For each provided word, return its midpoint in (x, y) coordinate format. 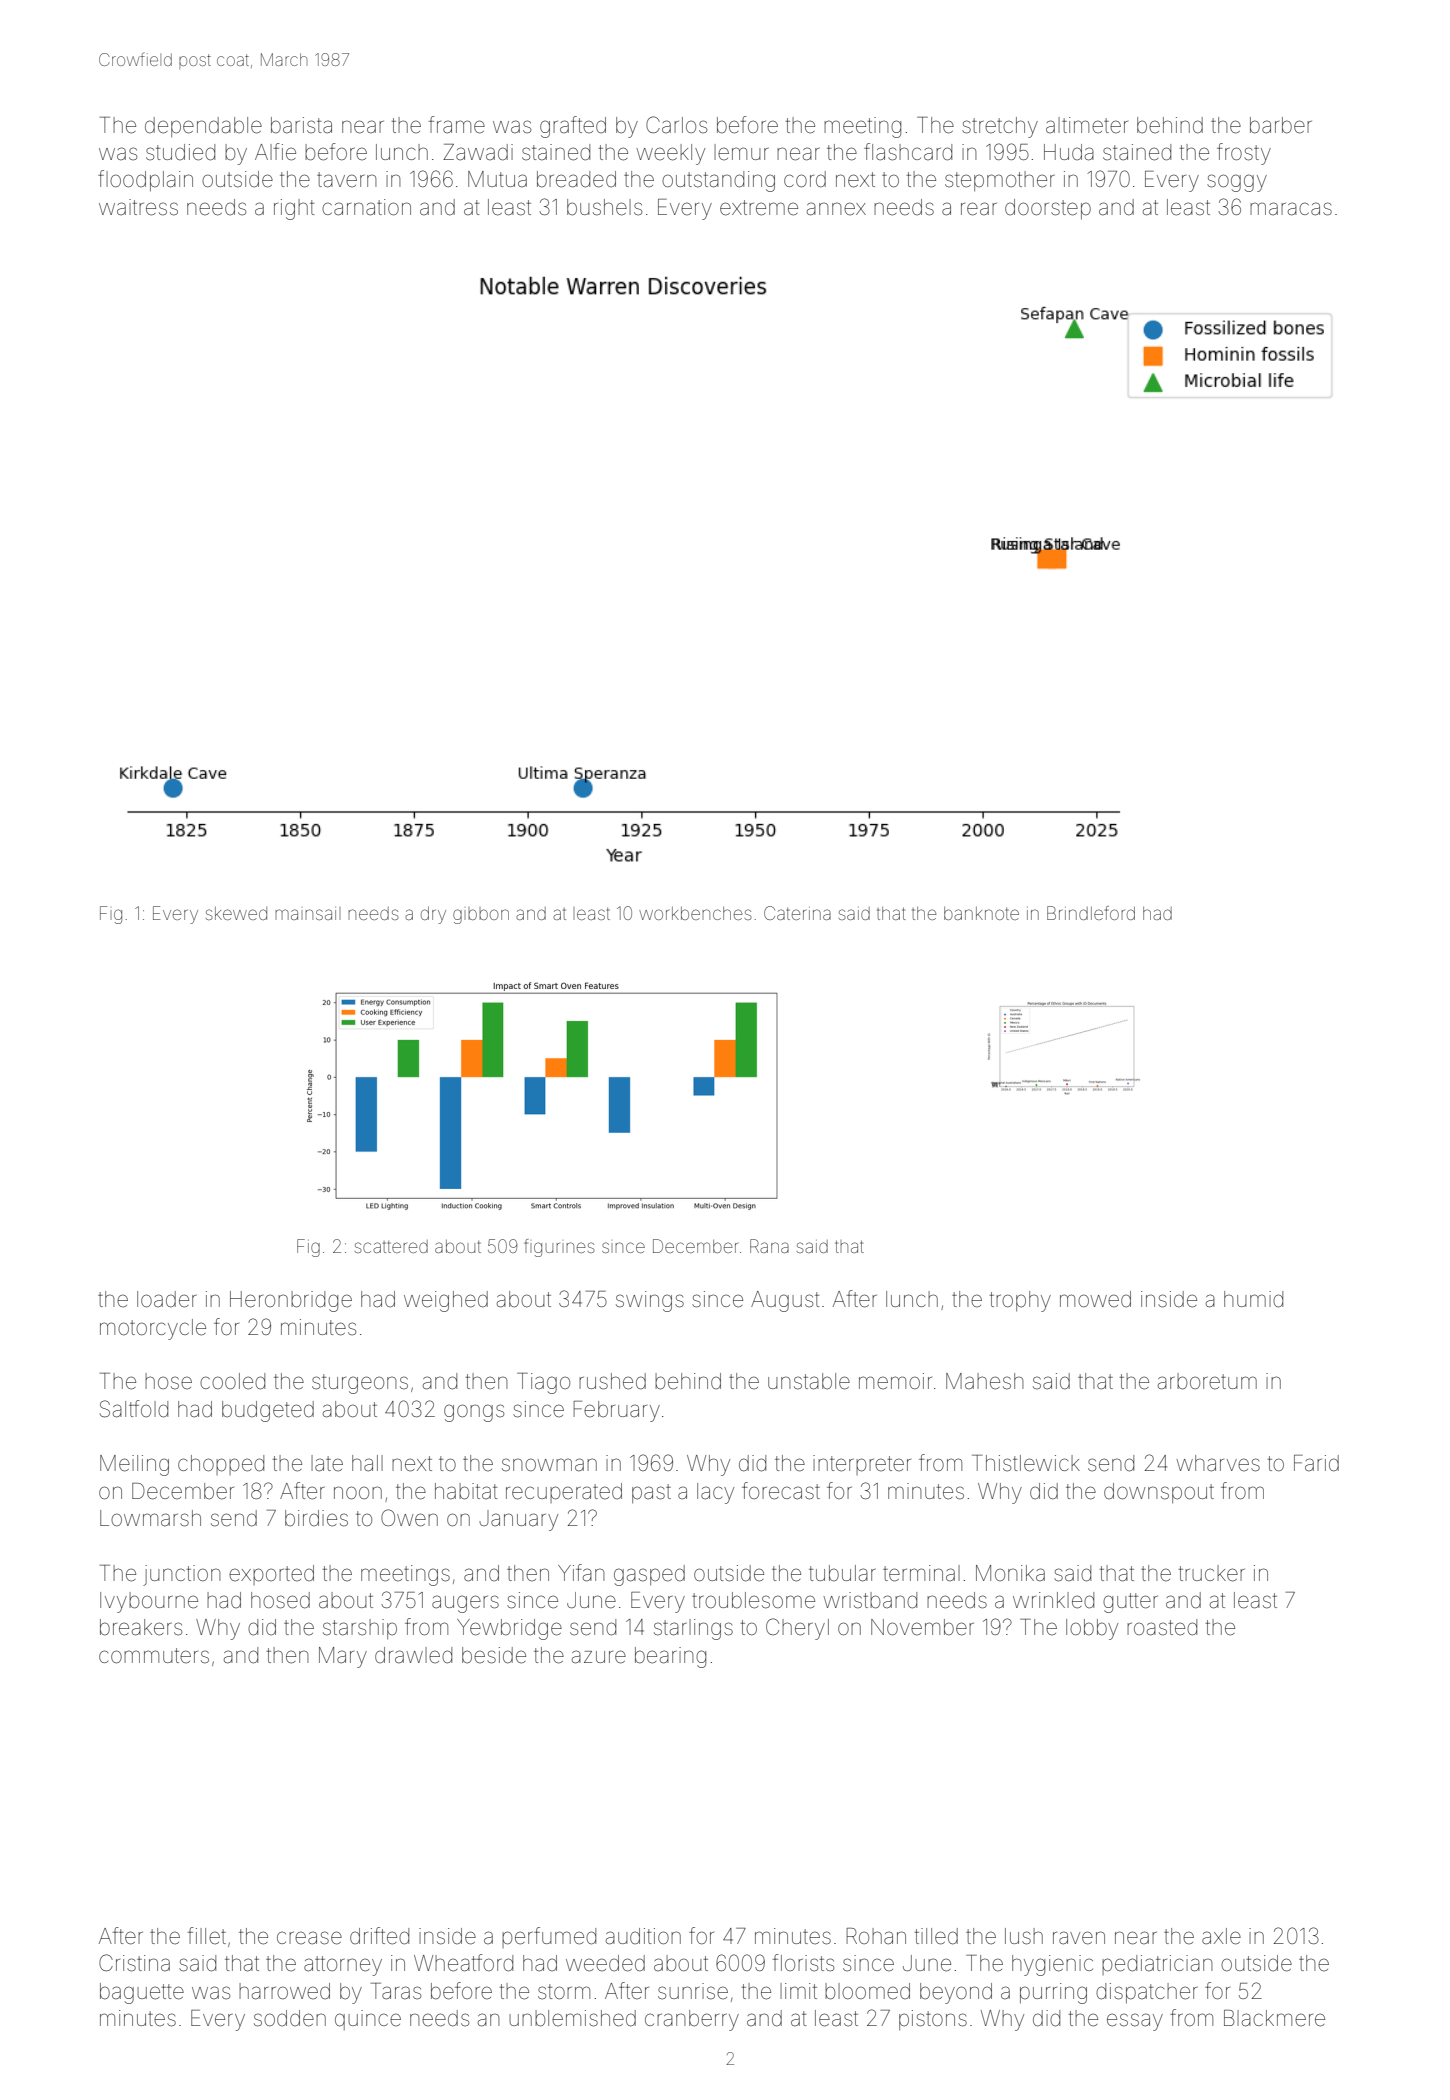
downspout (1159, 1493)
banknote (981, 913)
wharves (1218, 1463)
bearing (670, 1657)
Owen (409, 1518)
